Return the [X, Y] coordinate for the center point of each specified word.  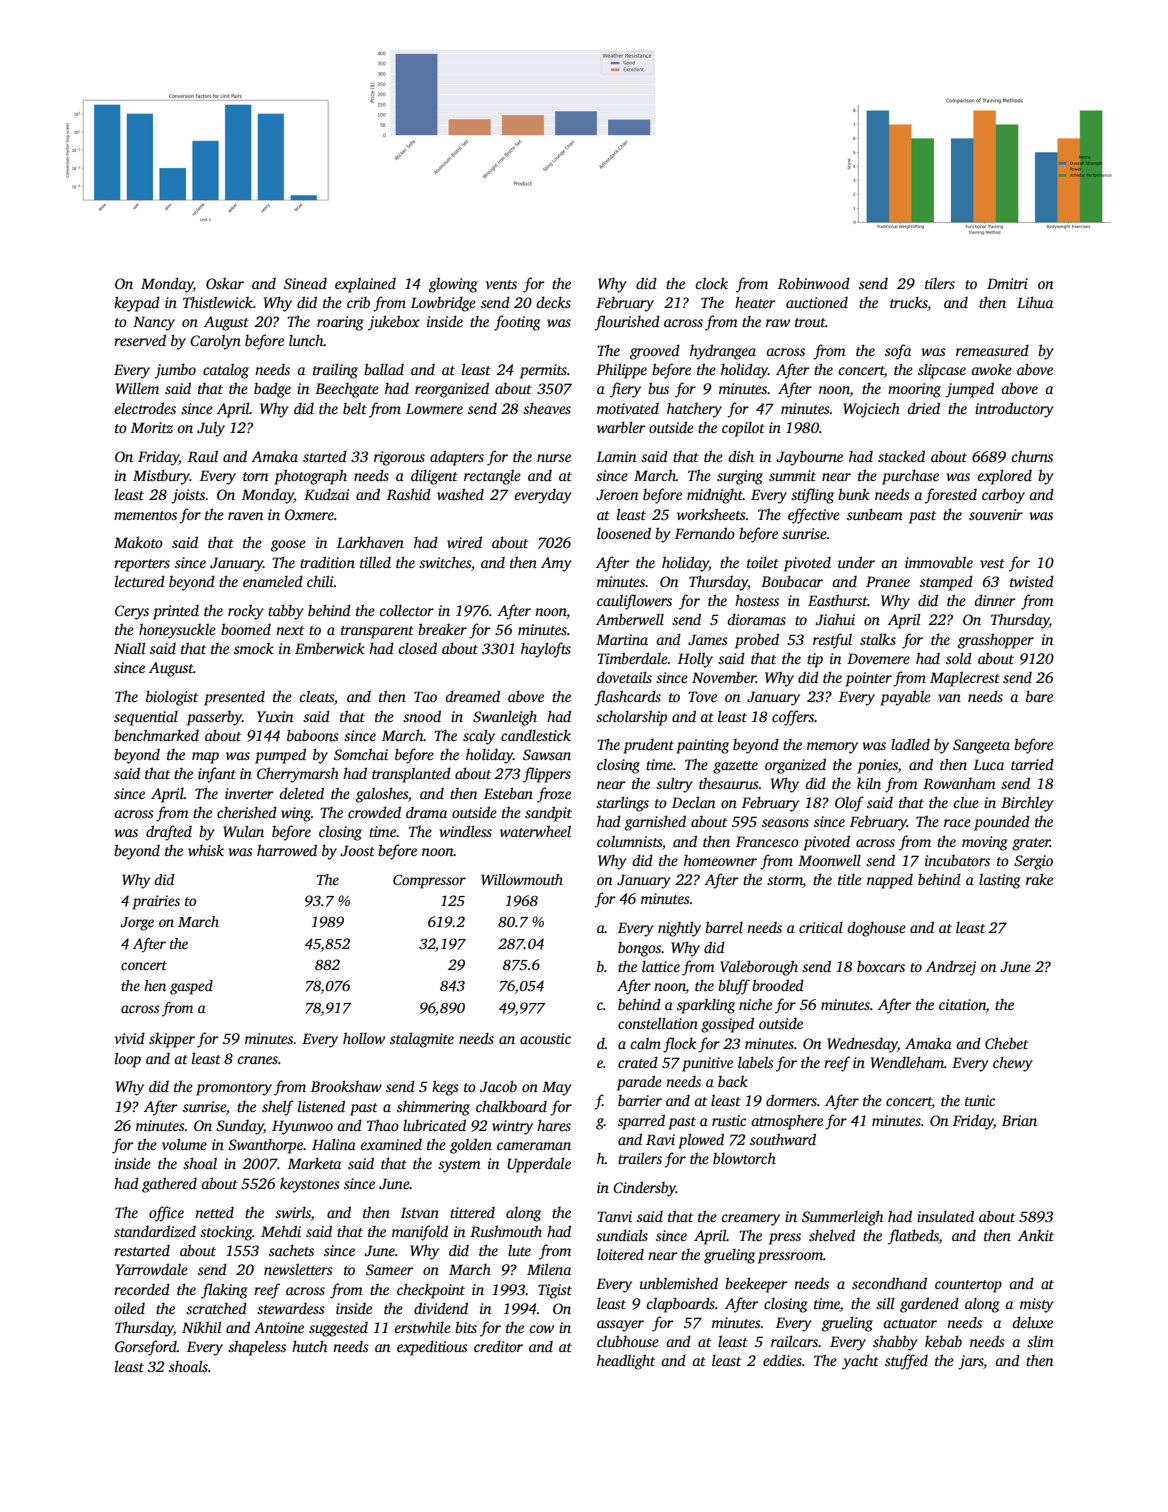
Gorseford [146, 1348]
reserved [140, 340]
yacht [860, 1362]
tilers [940, 283]
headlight [626, 1362]
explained [365, 285]
